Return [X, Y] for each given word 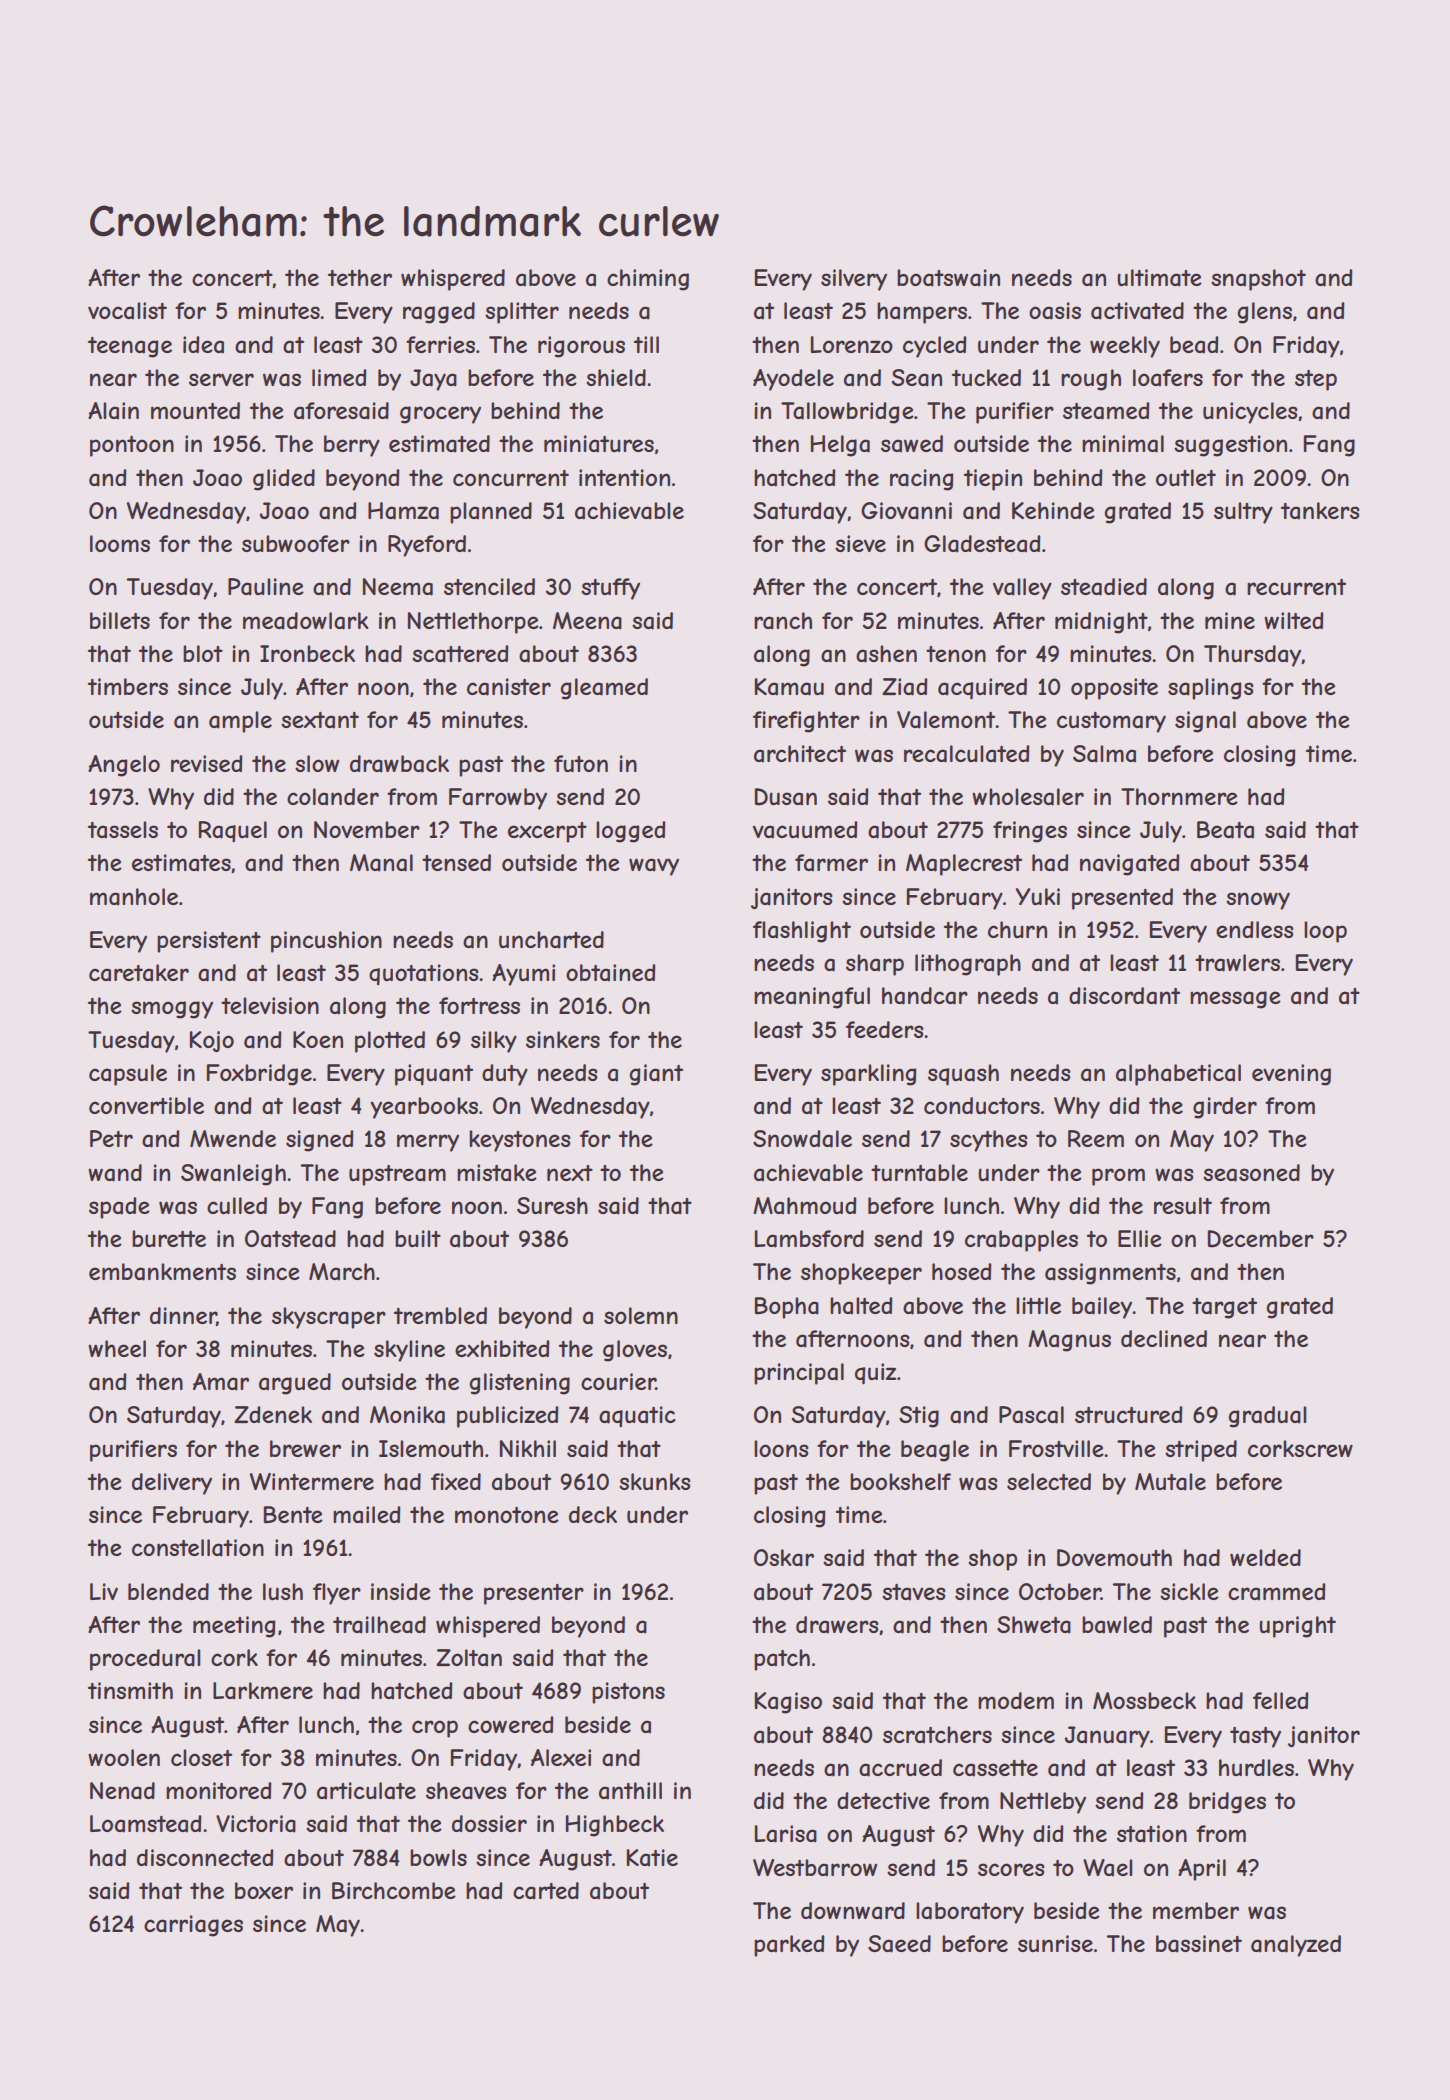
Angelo [124, 766]
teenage [130, 347]
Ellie [1140, 1238]
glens [1264, 313]
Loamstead [145, 1824]
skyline [409, 1351]
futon [581, 763]
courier [618, 1381]
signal [1205, 722]
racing [921, 480]
